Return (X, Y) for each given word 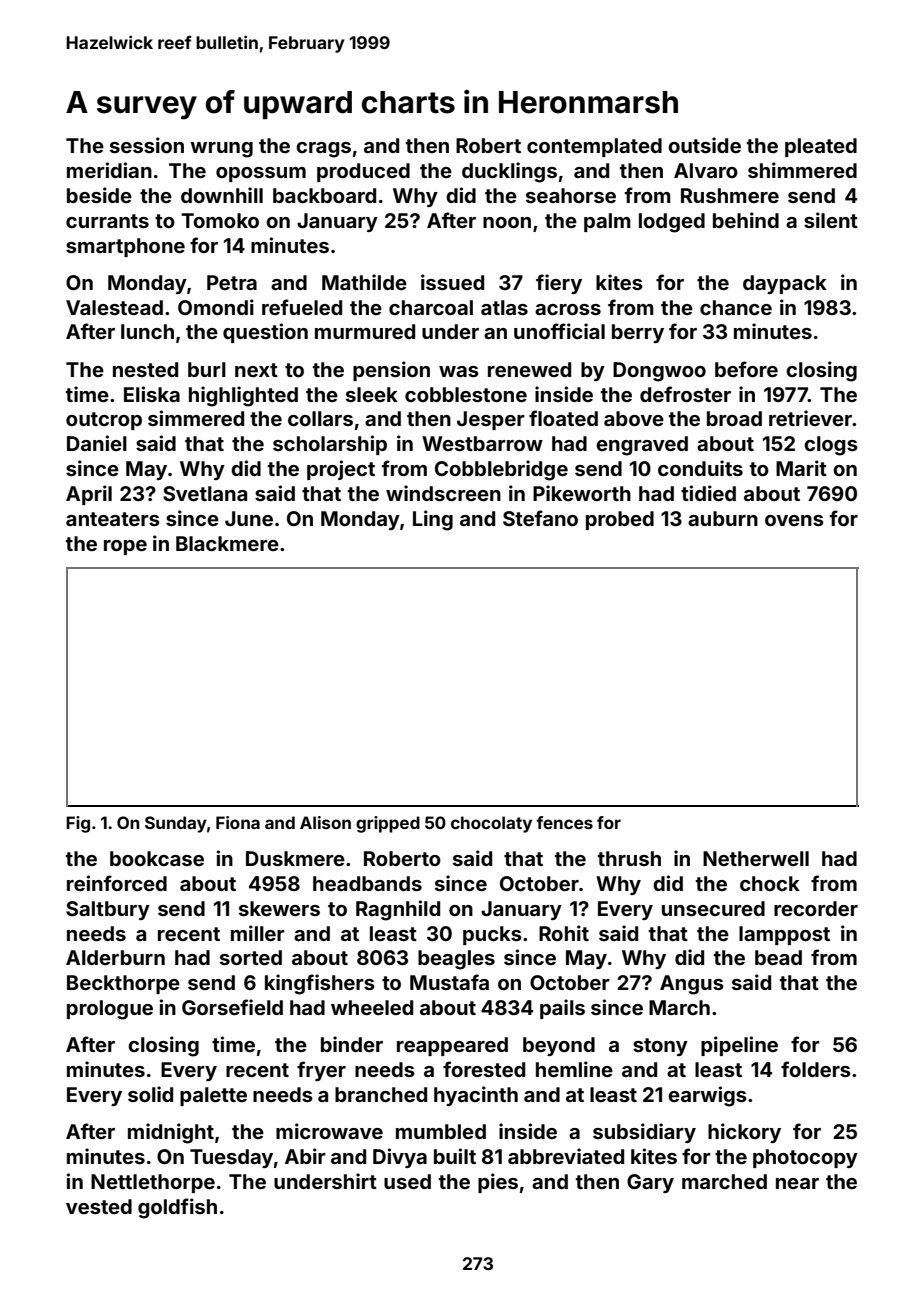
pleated (821, 147)
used (407, 1181)
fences (564, 822)
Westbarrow (482, 443)
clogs (831, 446)
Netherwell (756, 858)
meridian (109, 170)
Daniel (97, 443)
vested (99, 1206)
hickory (744, 1133)
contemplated (594, 147)
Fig (78, 824)
